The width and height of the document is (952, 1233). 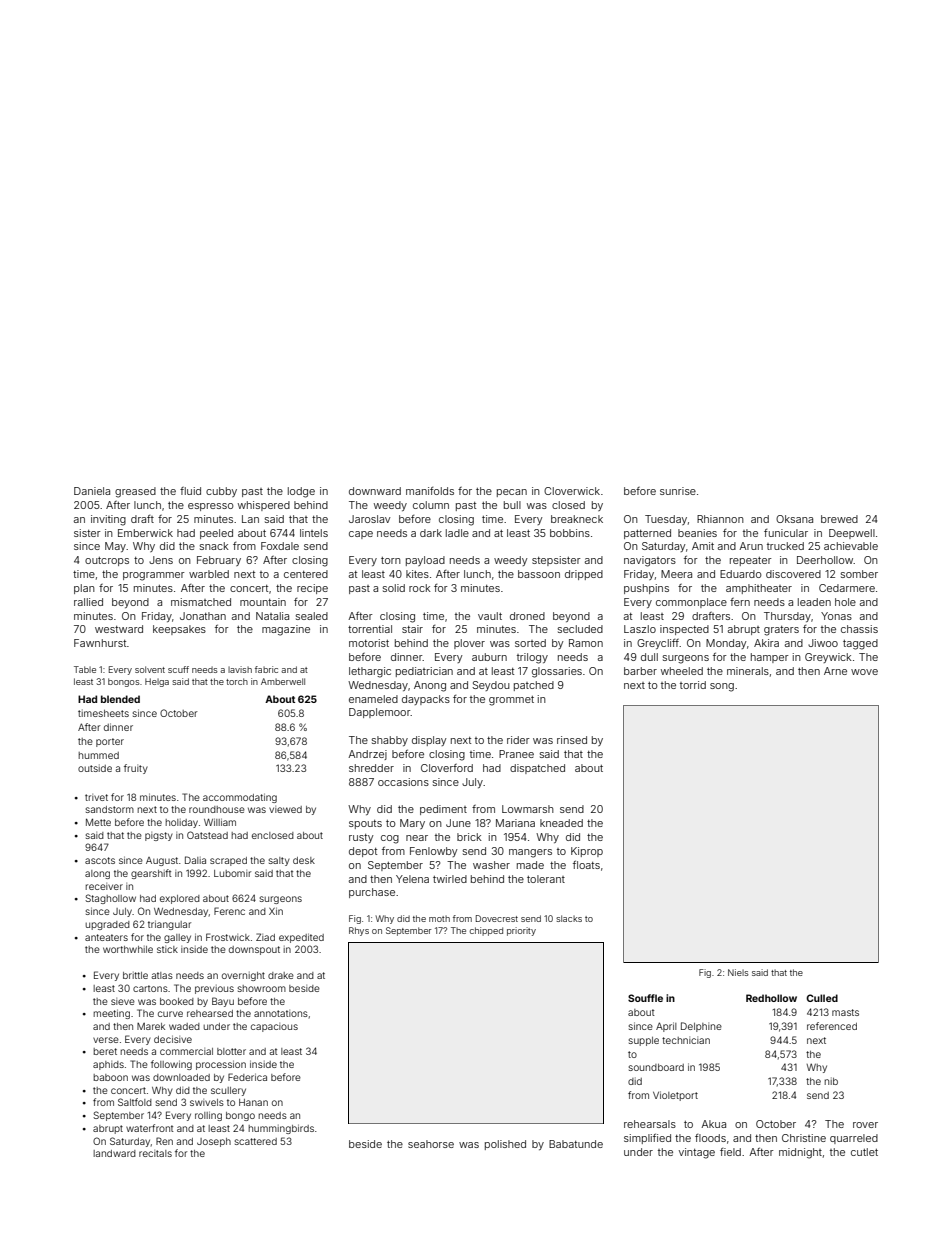 I want to click on rock, so click(x=420, y=588).
